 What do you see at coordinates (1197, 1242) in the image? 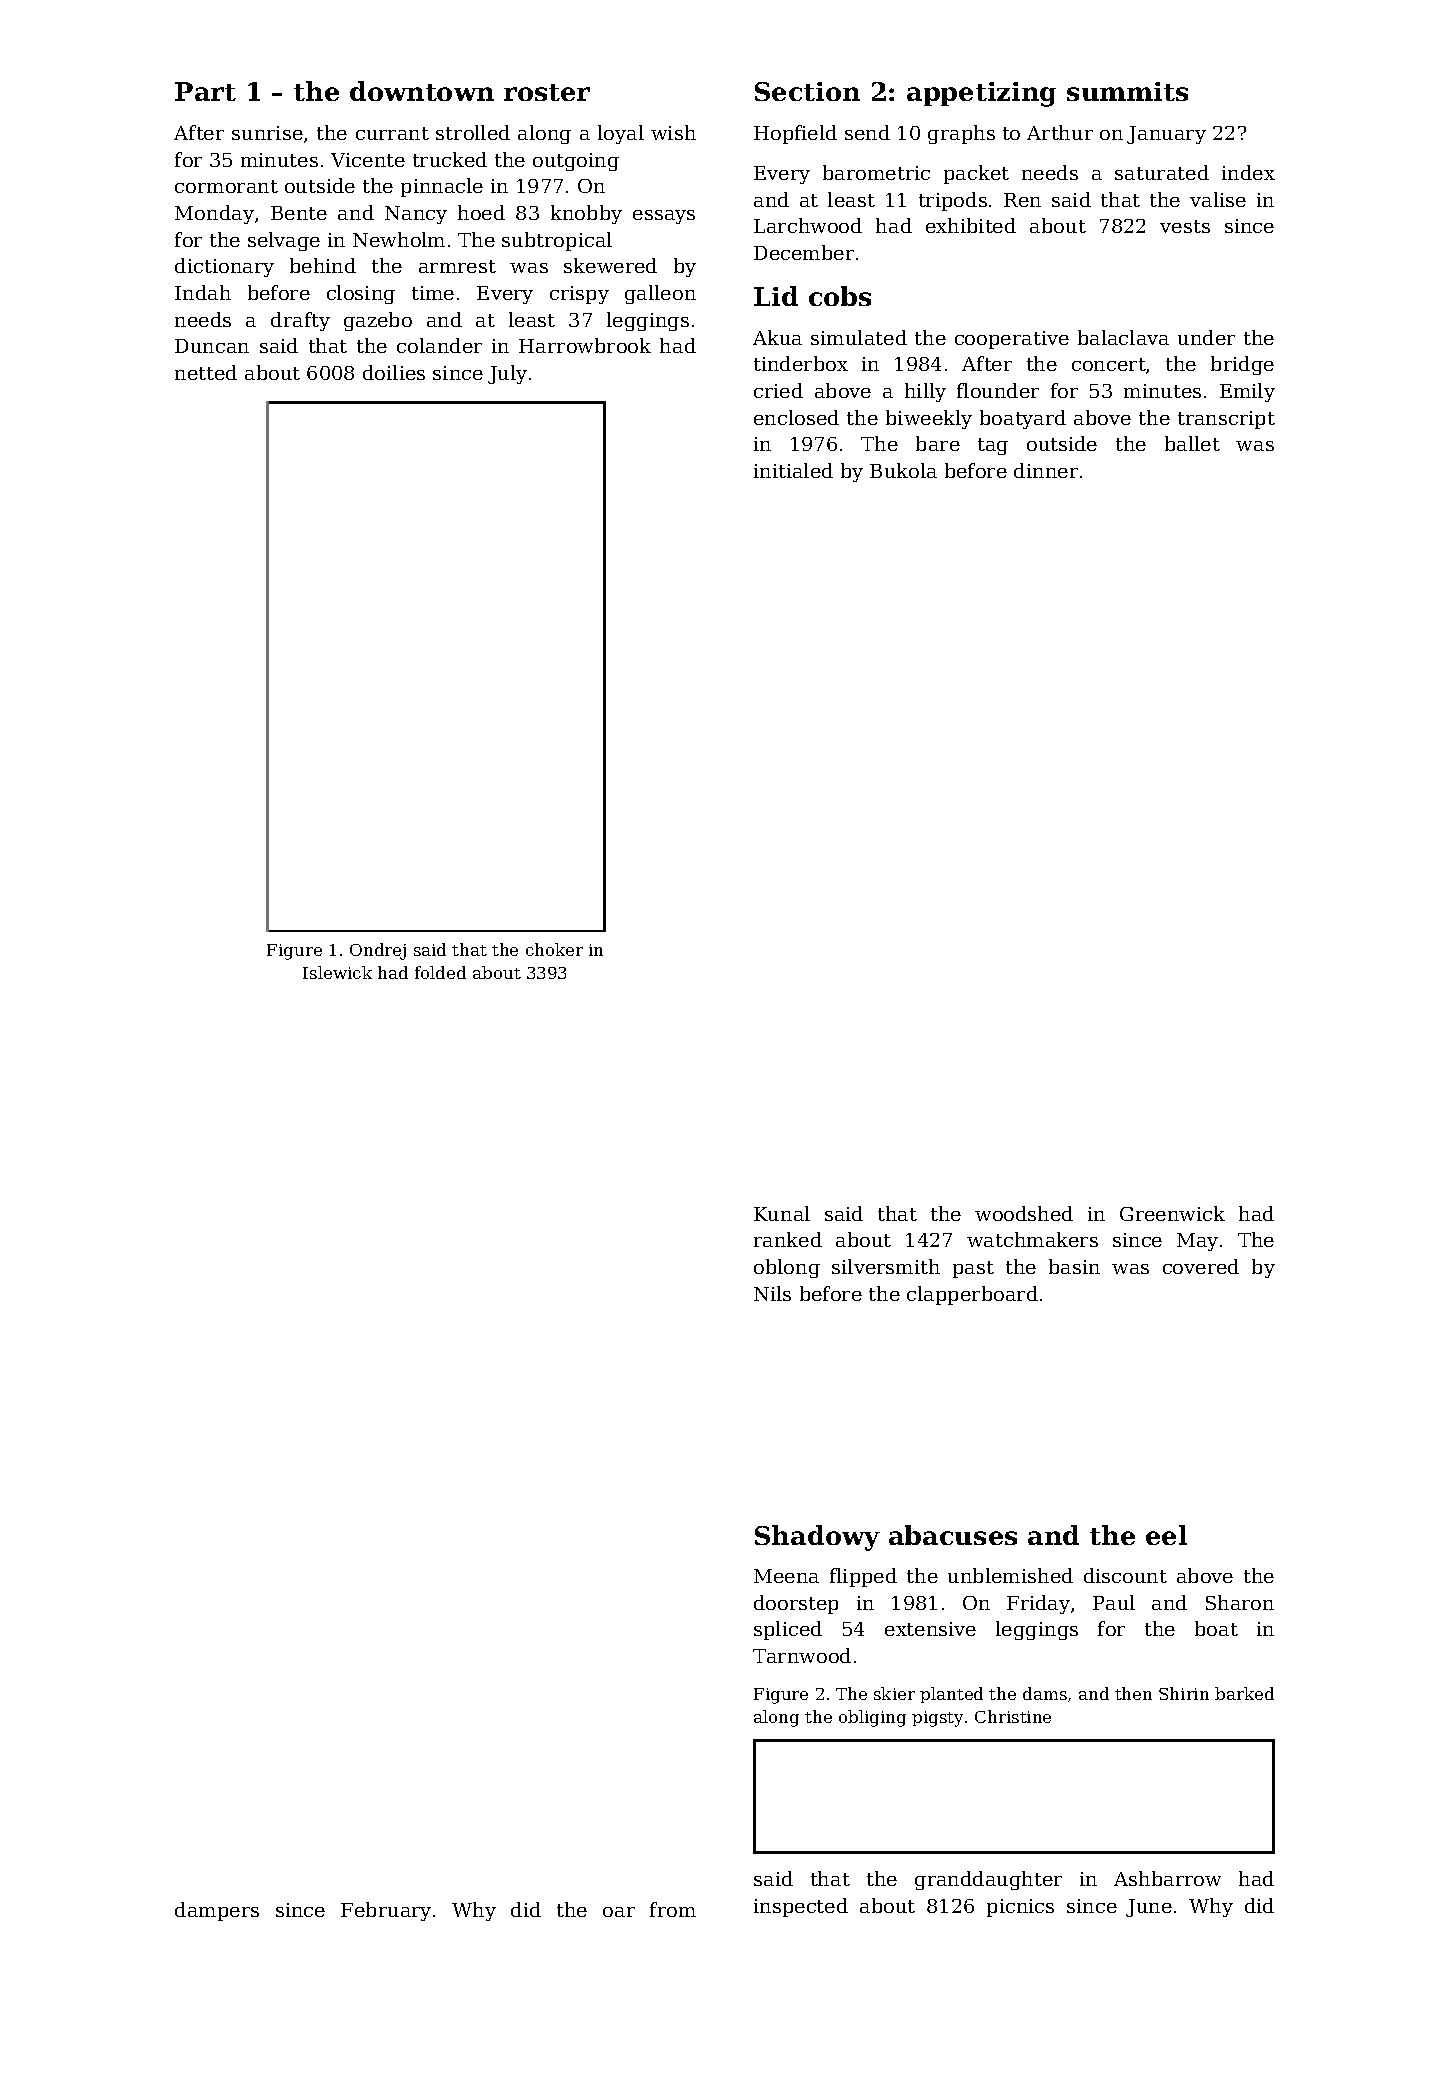
I see `May` at bounding box center [1197, 1242].
